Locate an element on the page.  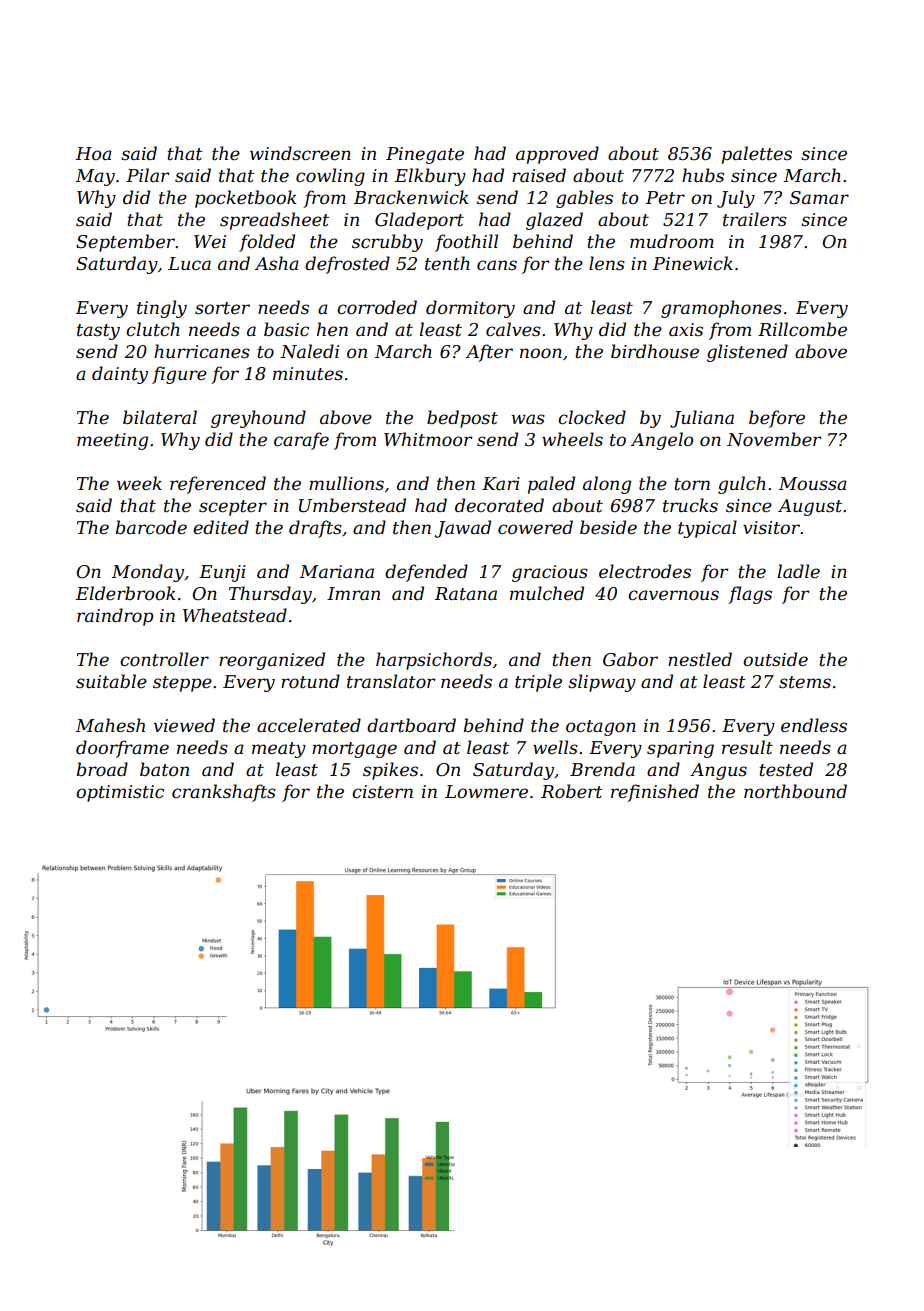
approved is located at coordinates (557, 155).
